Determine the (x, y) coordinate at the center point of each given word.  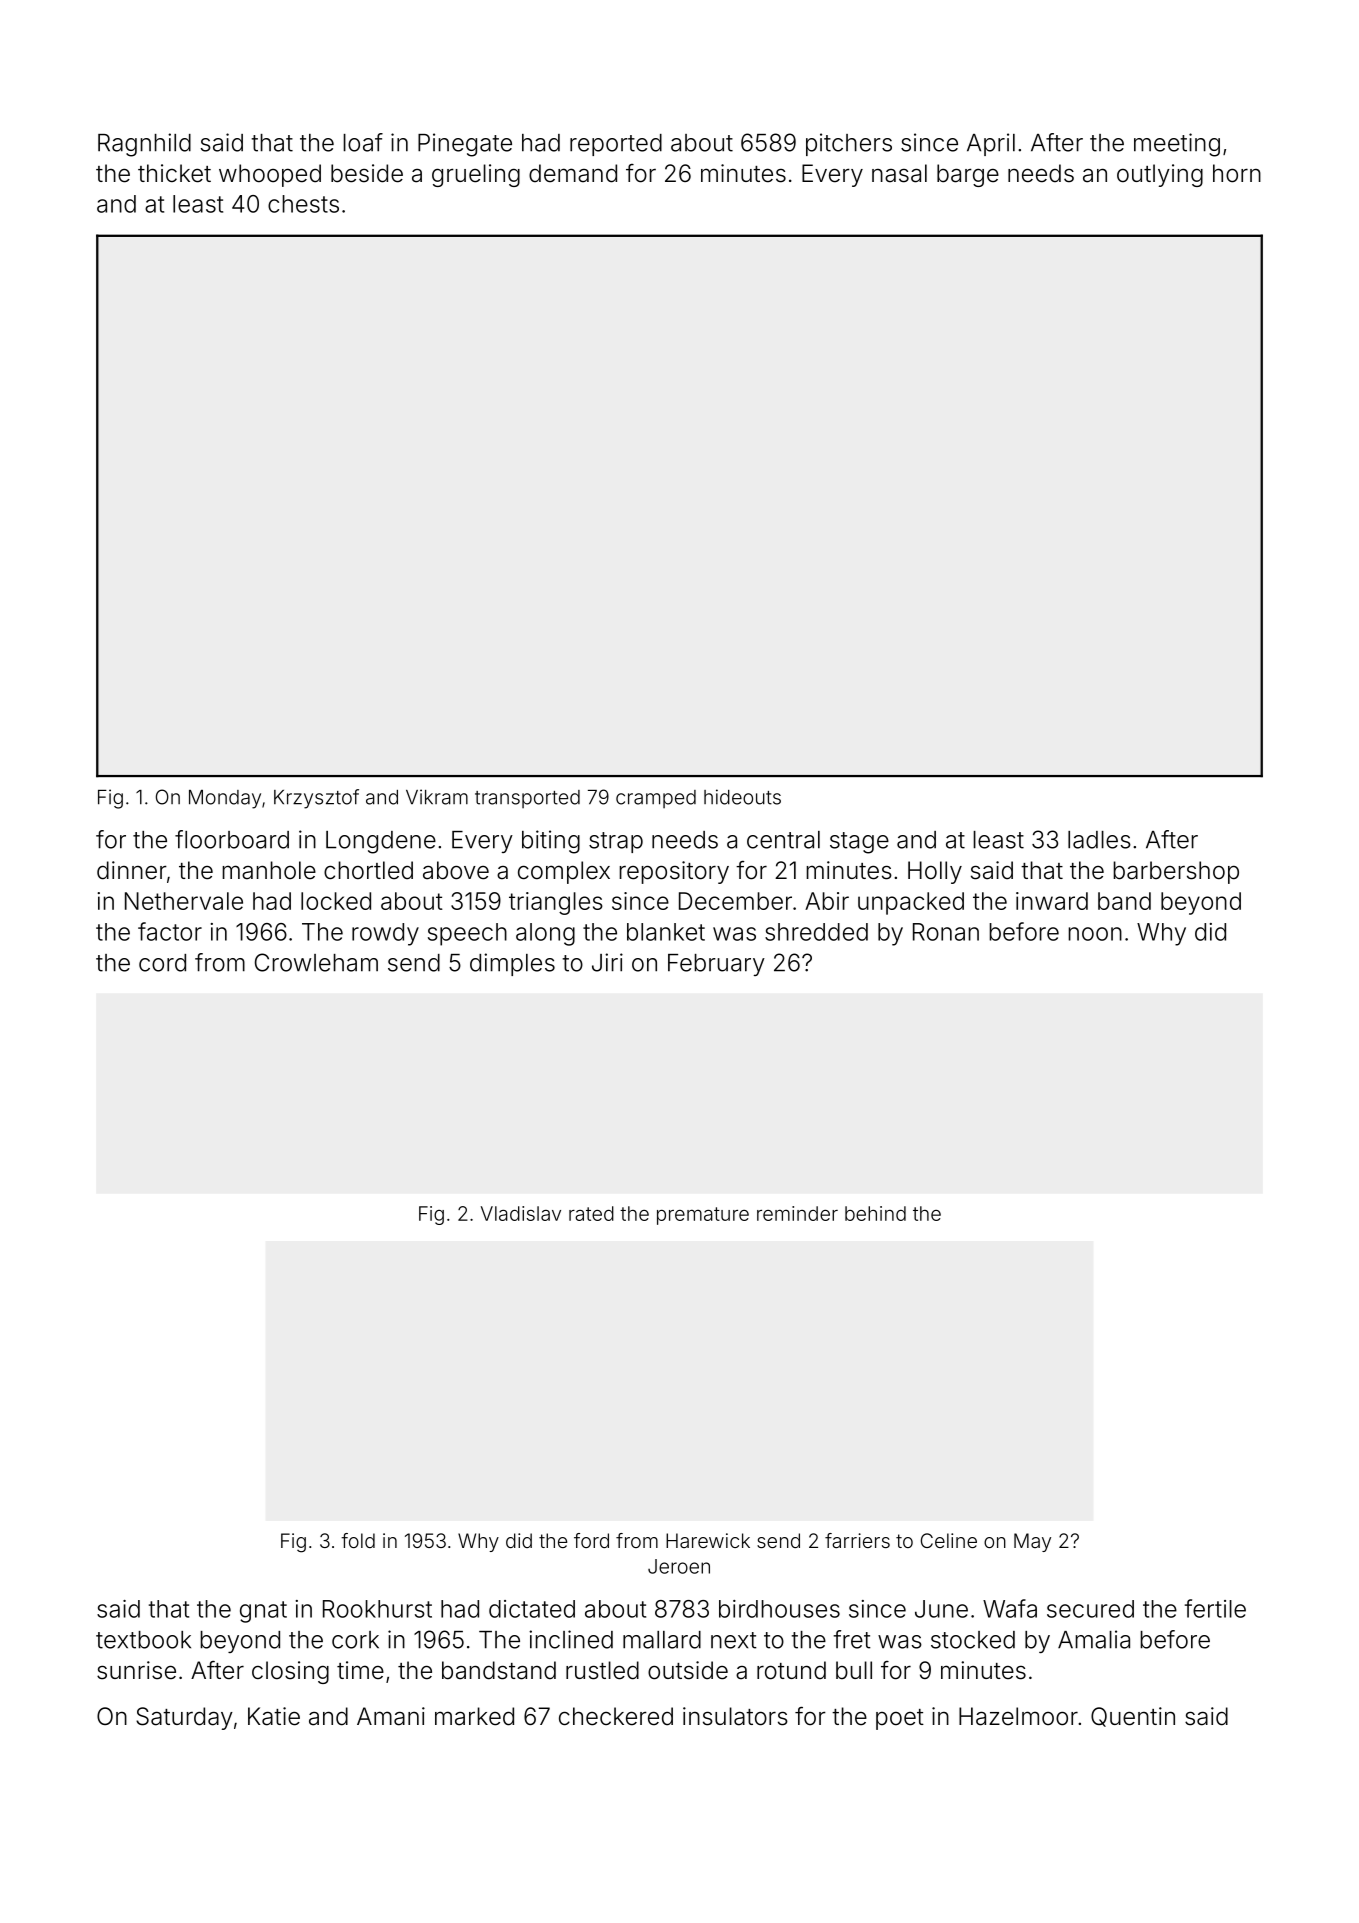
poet (900, 1719)
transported (527, 799)
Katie (274, 1716)
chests (303, 204)
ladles (1099, 840)
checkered (616, 1716)
